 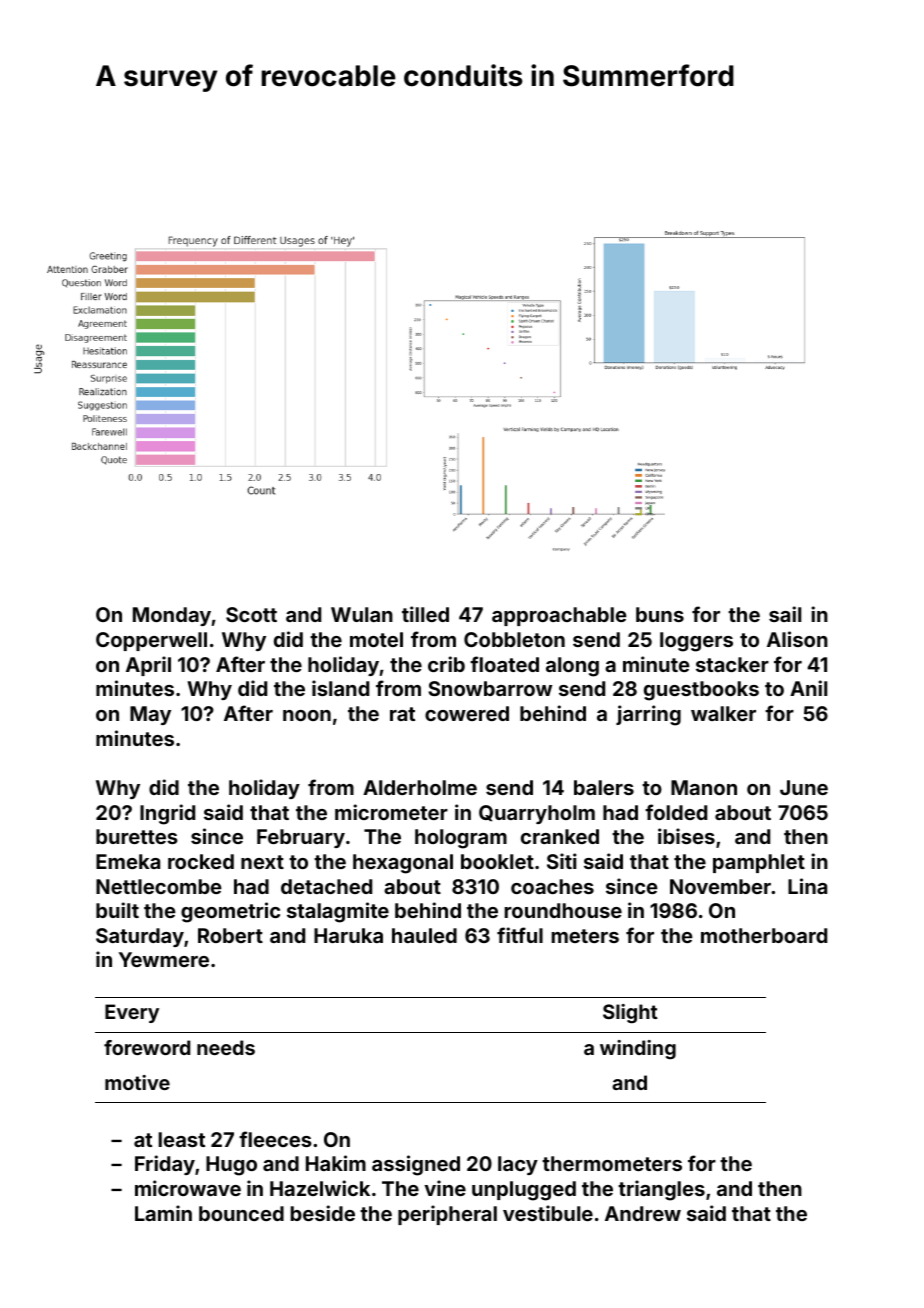 I want to click on micrometer, so click(x=391, y=812).
